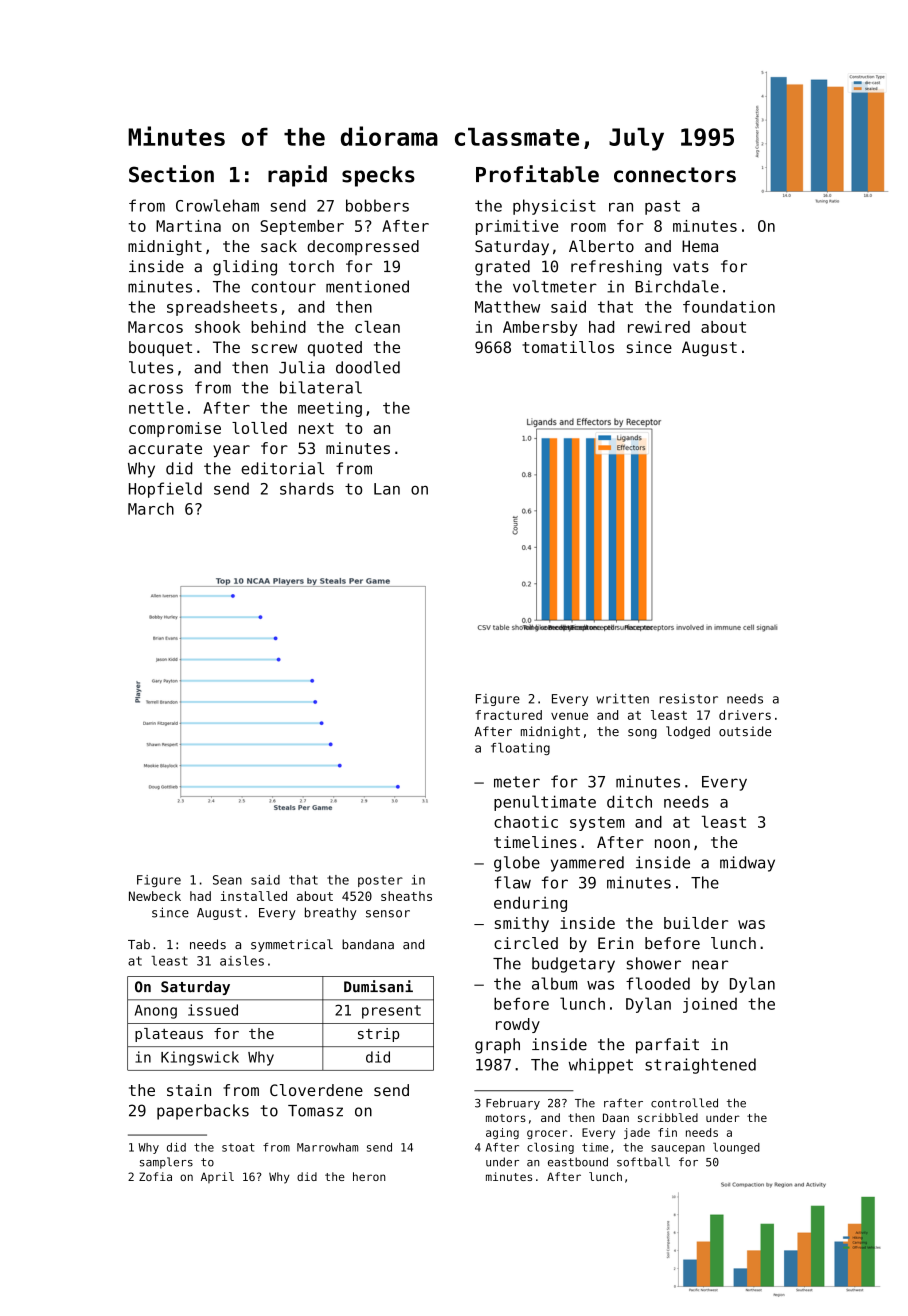  Describe the element at coordinates (550, 1148) in the image. I see `closing` at that location.
